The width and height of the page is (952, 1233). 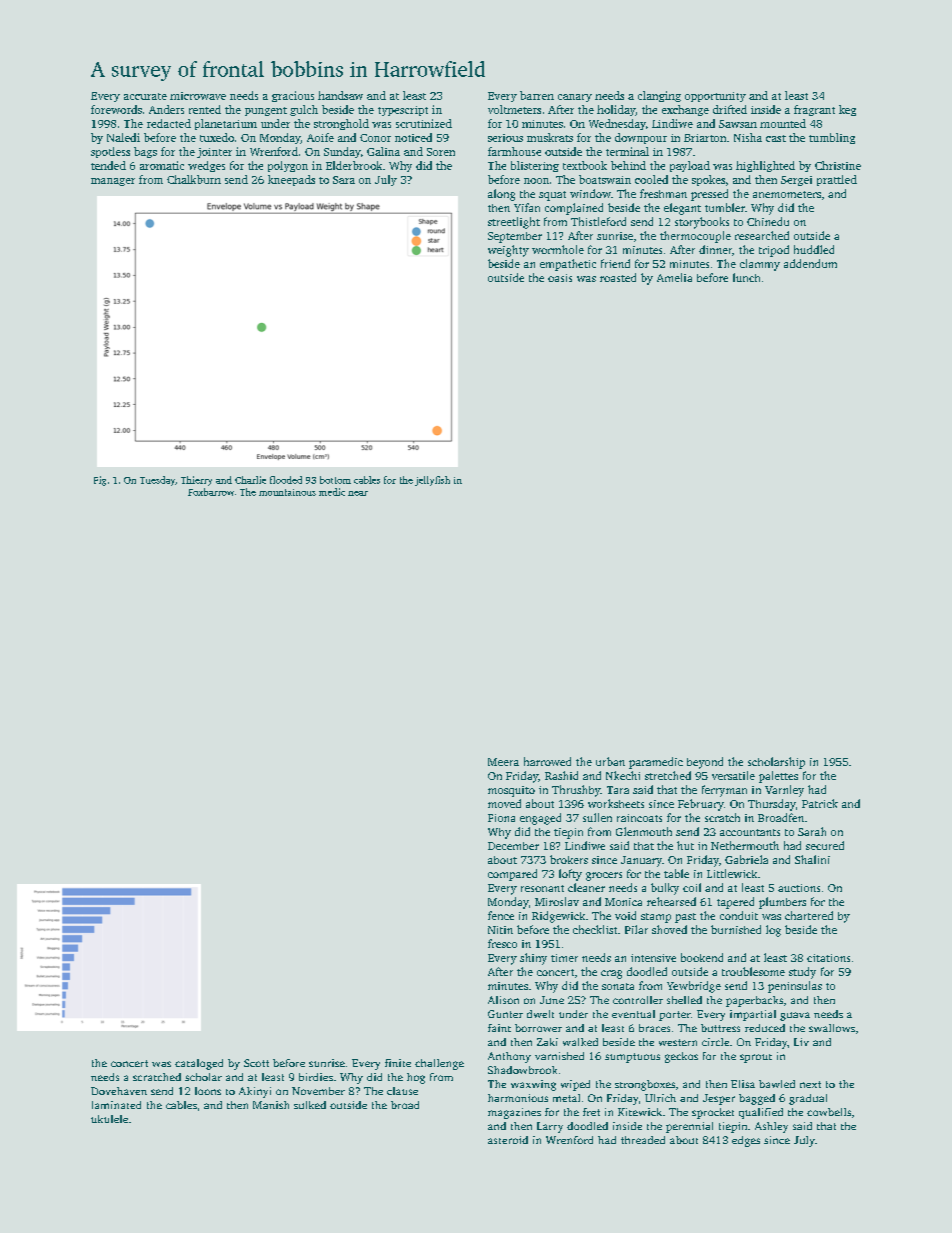 What do you see at coordinates (211, 492) in the page?
I see `Foxbarrow` at bounding box center [211, 492].
